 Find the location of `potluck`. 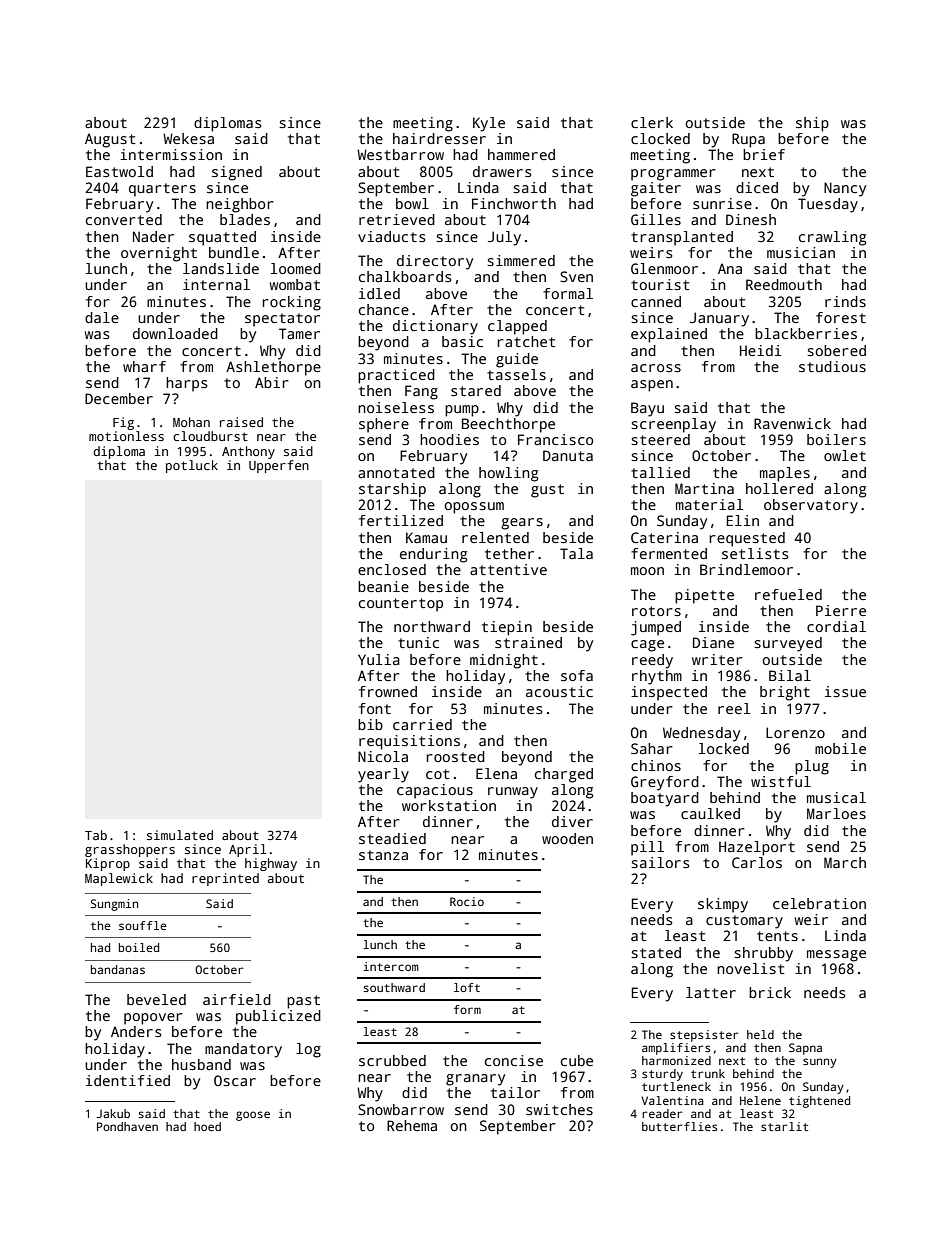

potluck is located at coordinates (192, 466).
